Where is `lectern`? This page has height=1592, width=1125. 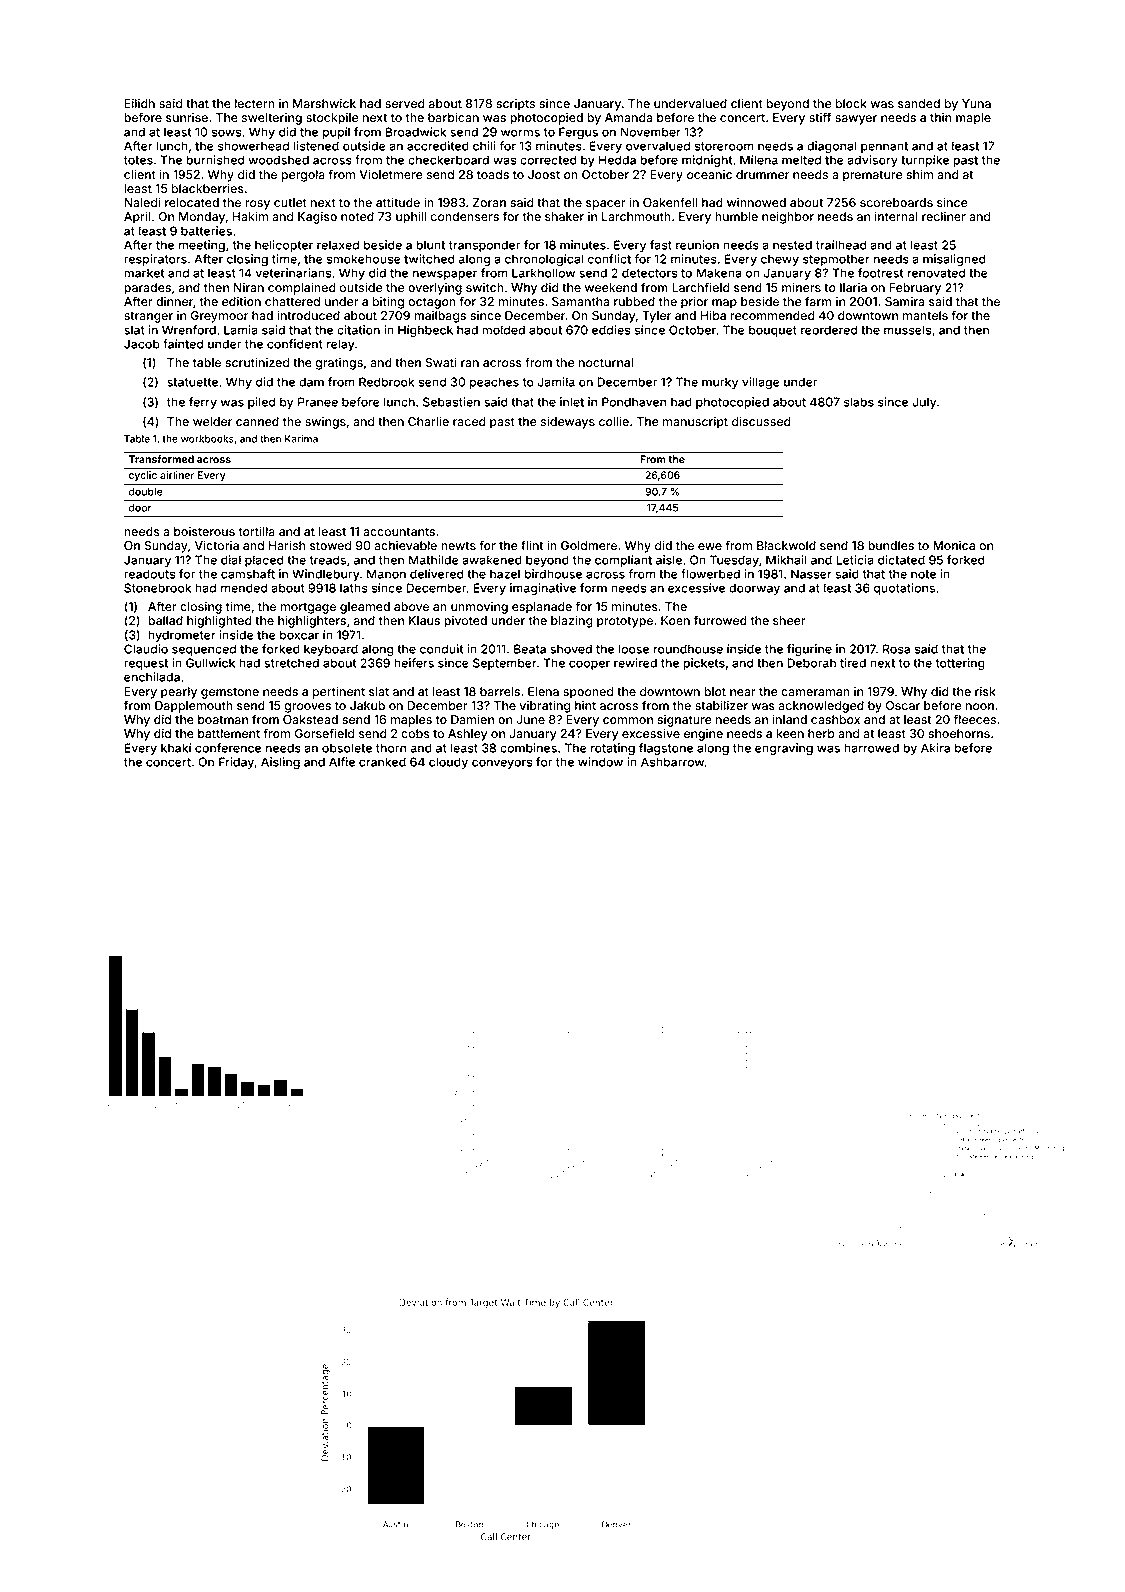 lectern is located at coordinates (255, 103).
